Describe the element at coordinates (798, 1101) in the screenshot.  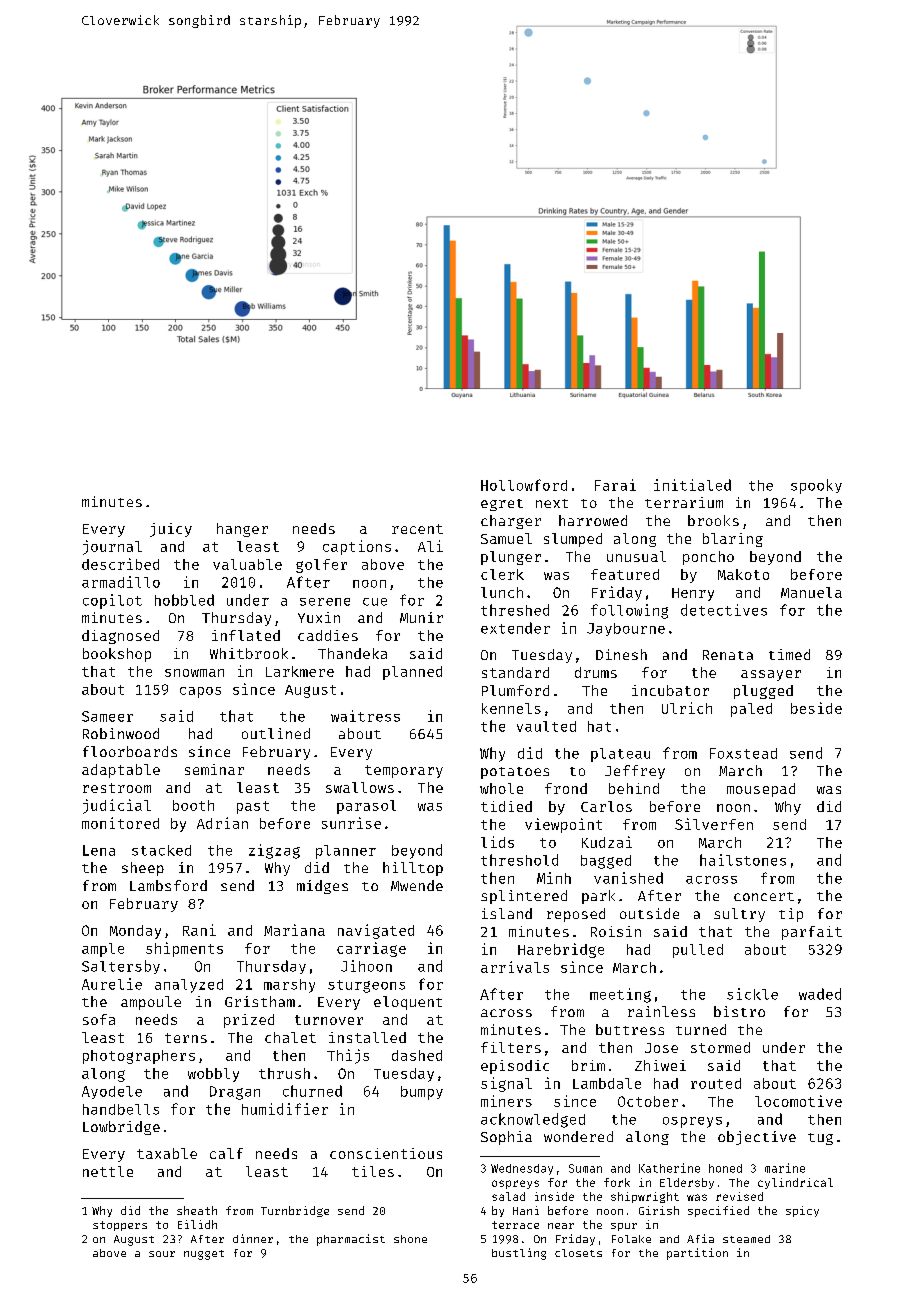
I see `locomotive` at that location.
